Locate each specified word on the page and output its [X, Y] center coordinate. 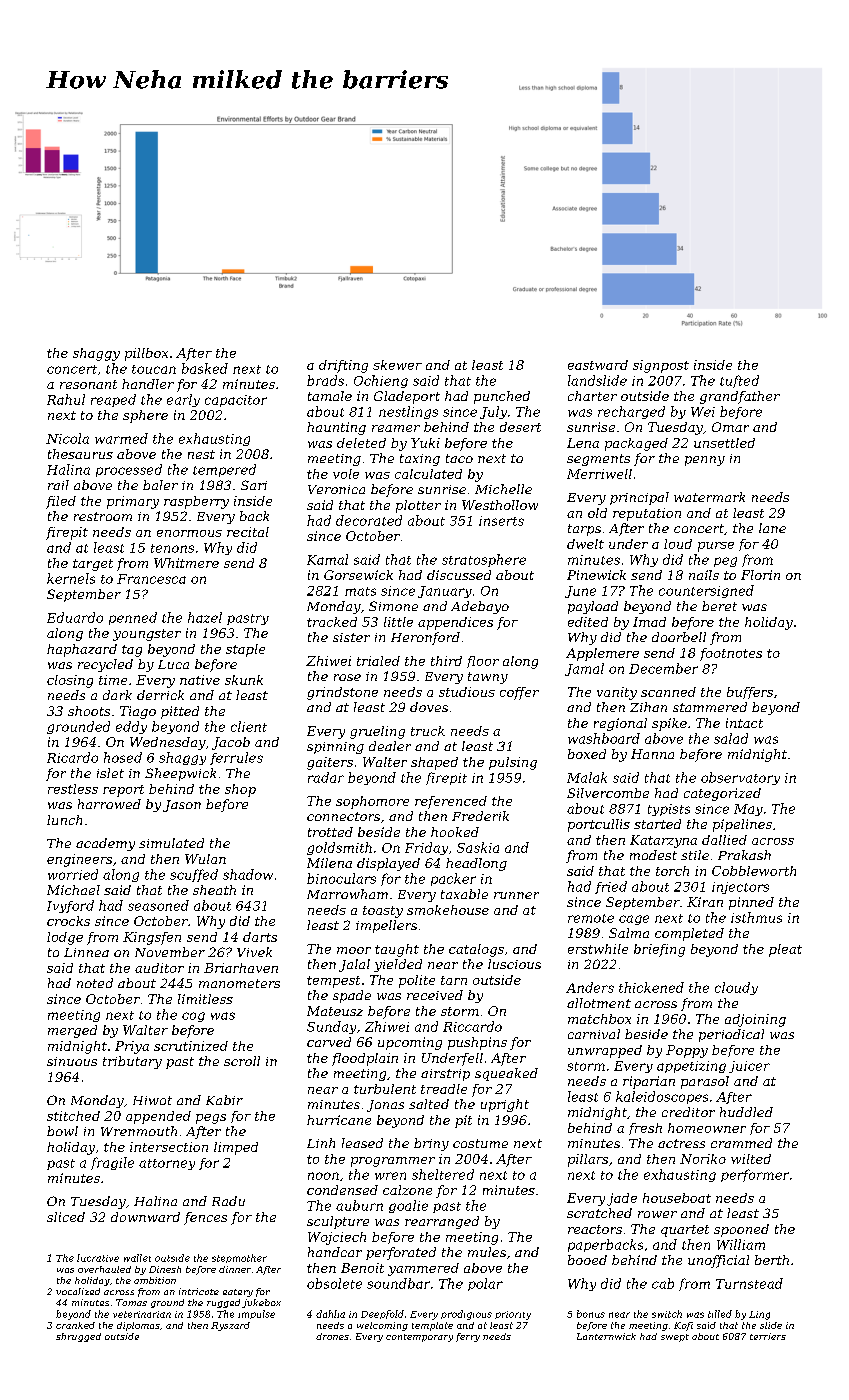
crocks [68, 921]
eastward [598, 365]
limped [236, 1148]
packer [453, 879]
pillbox [146, 354]
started [657, 824]
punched [502, 397]
